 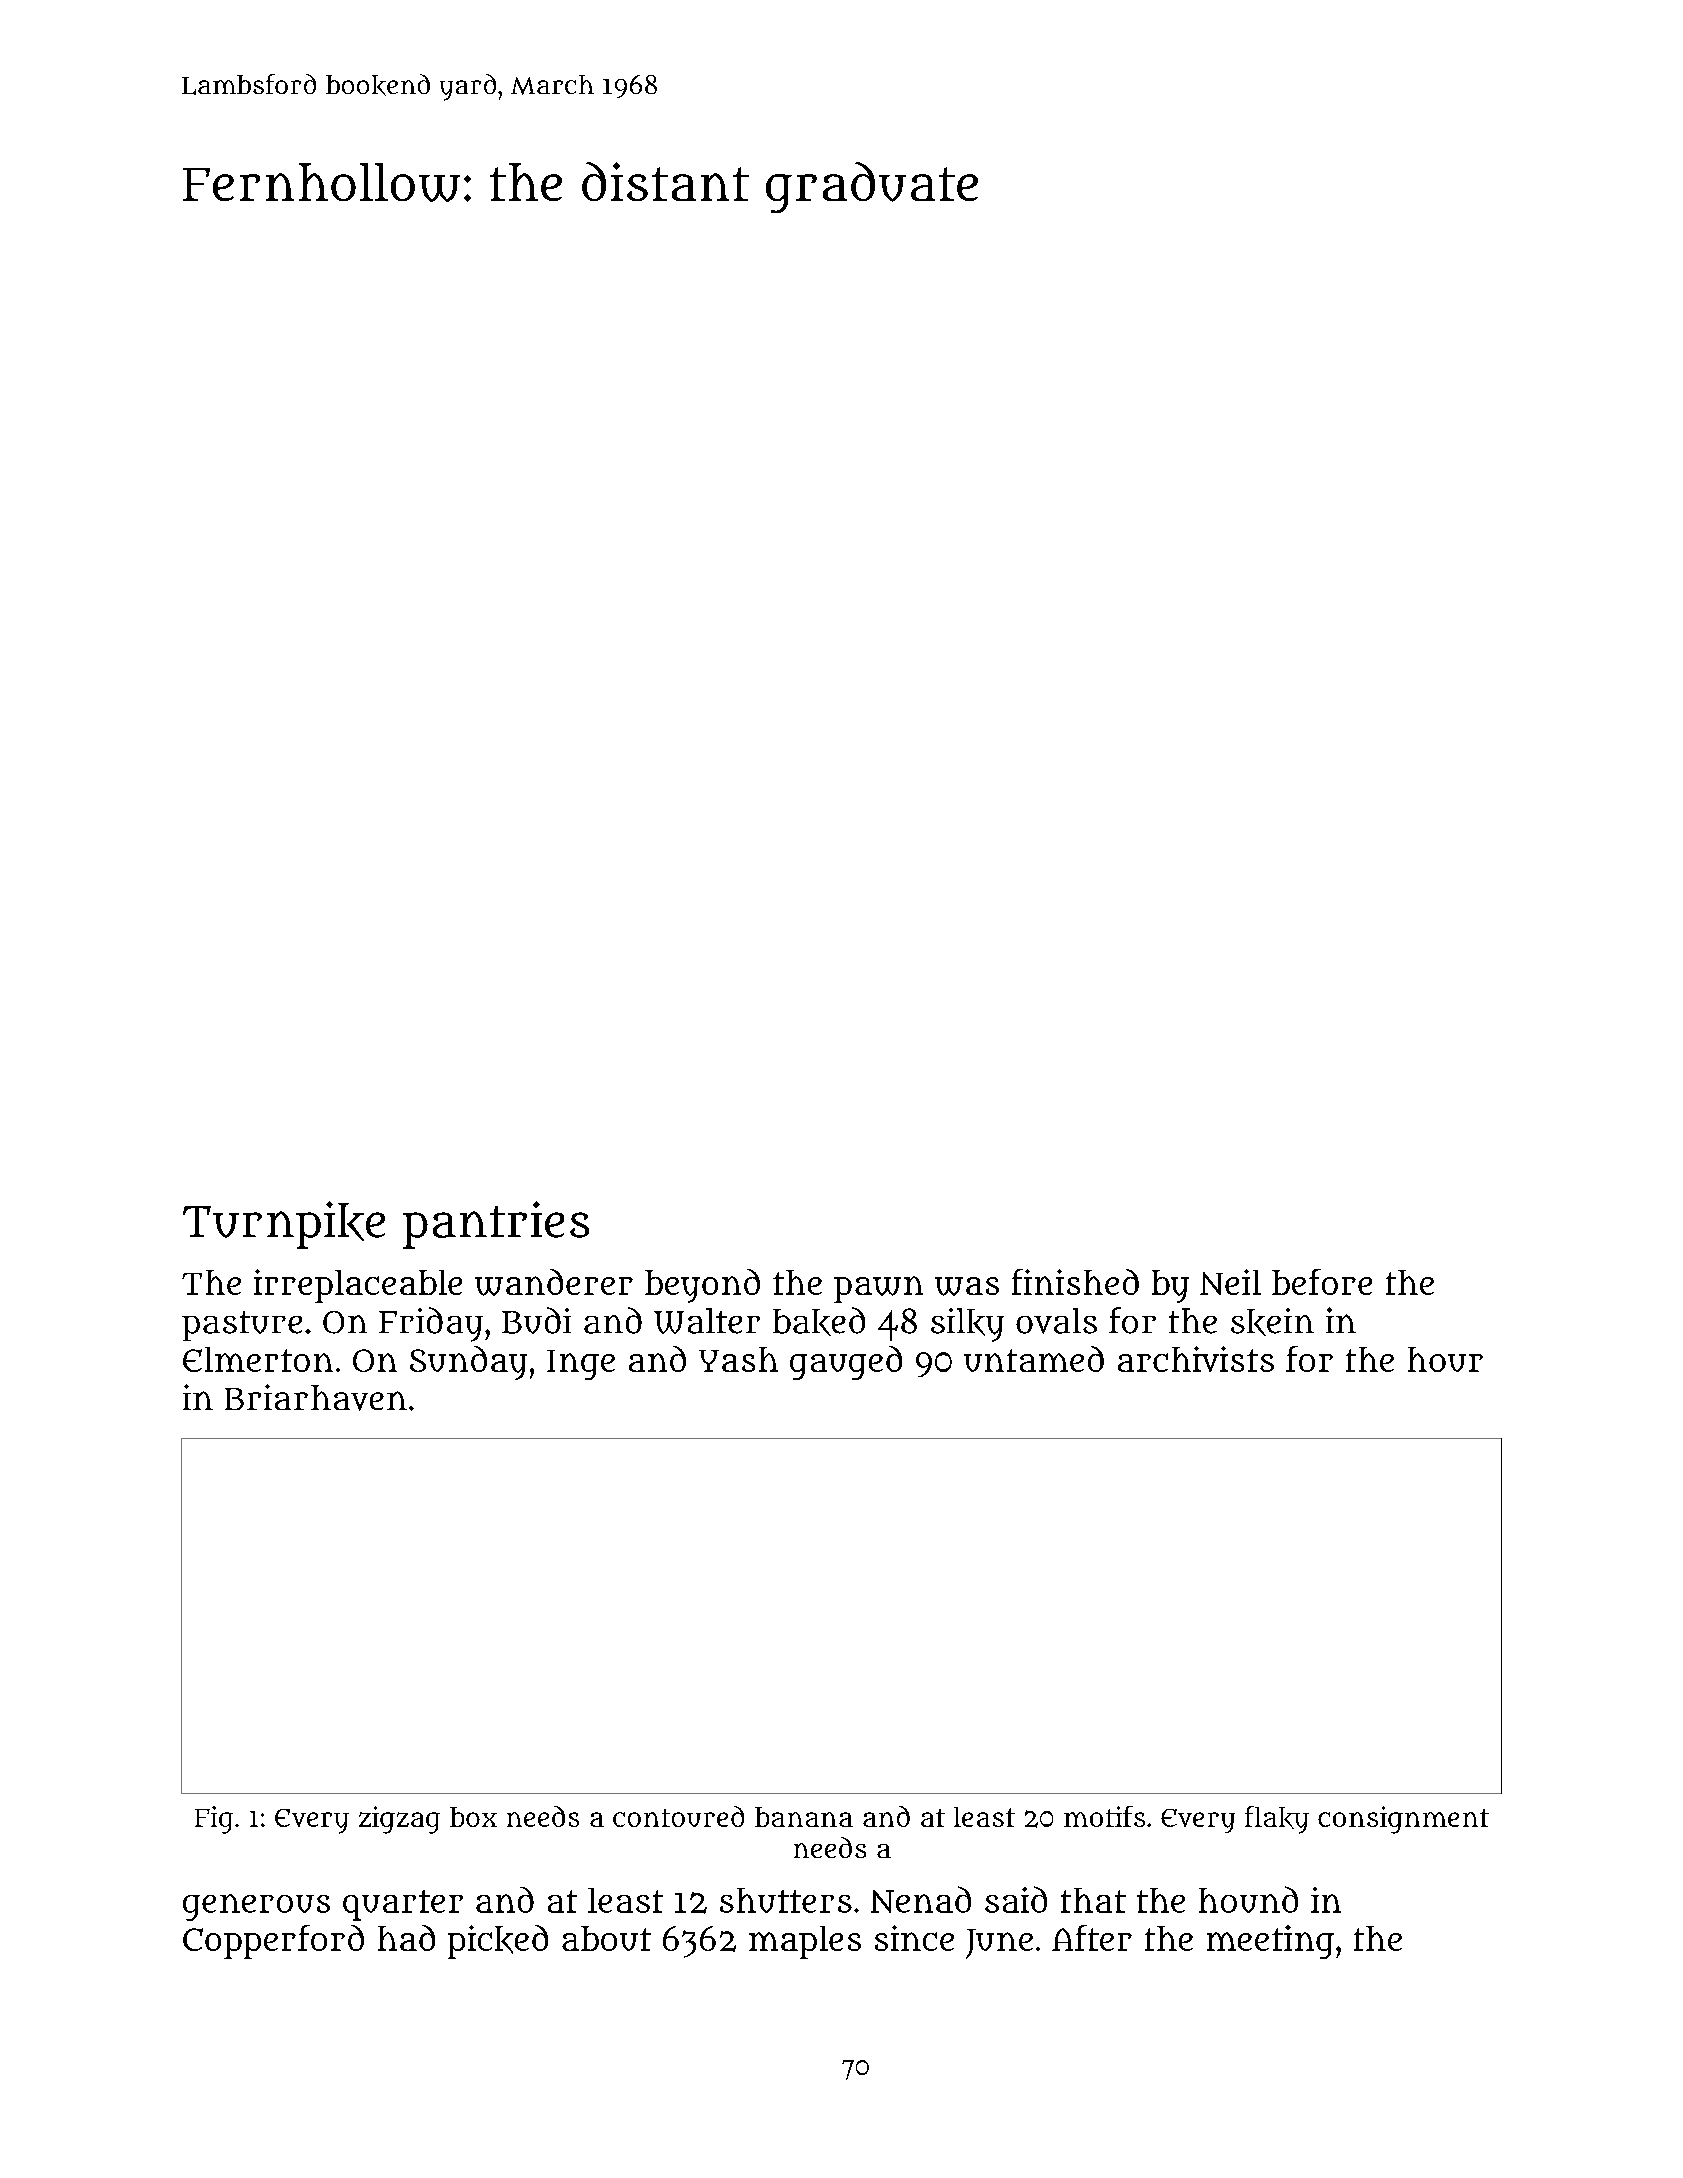 What do you see at coordinates (1016, 1899) in the screenshot?
I see `said` at bounding box center [1016, 1899].
